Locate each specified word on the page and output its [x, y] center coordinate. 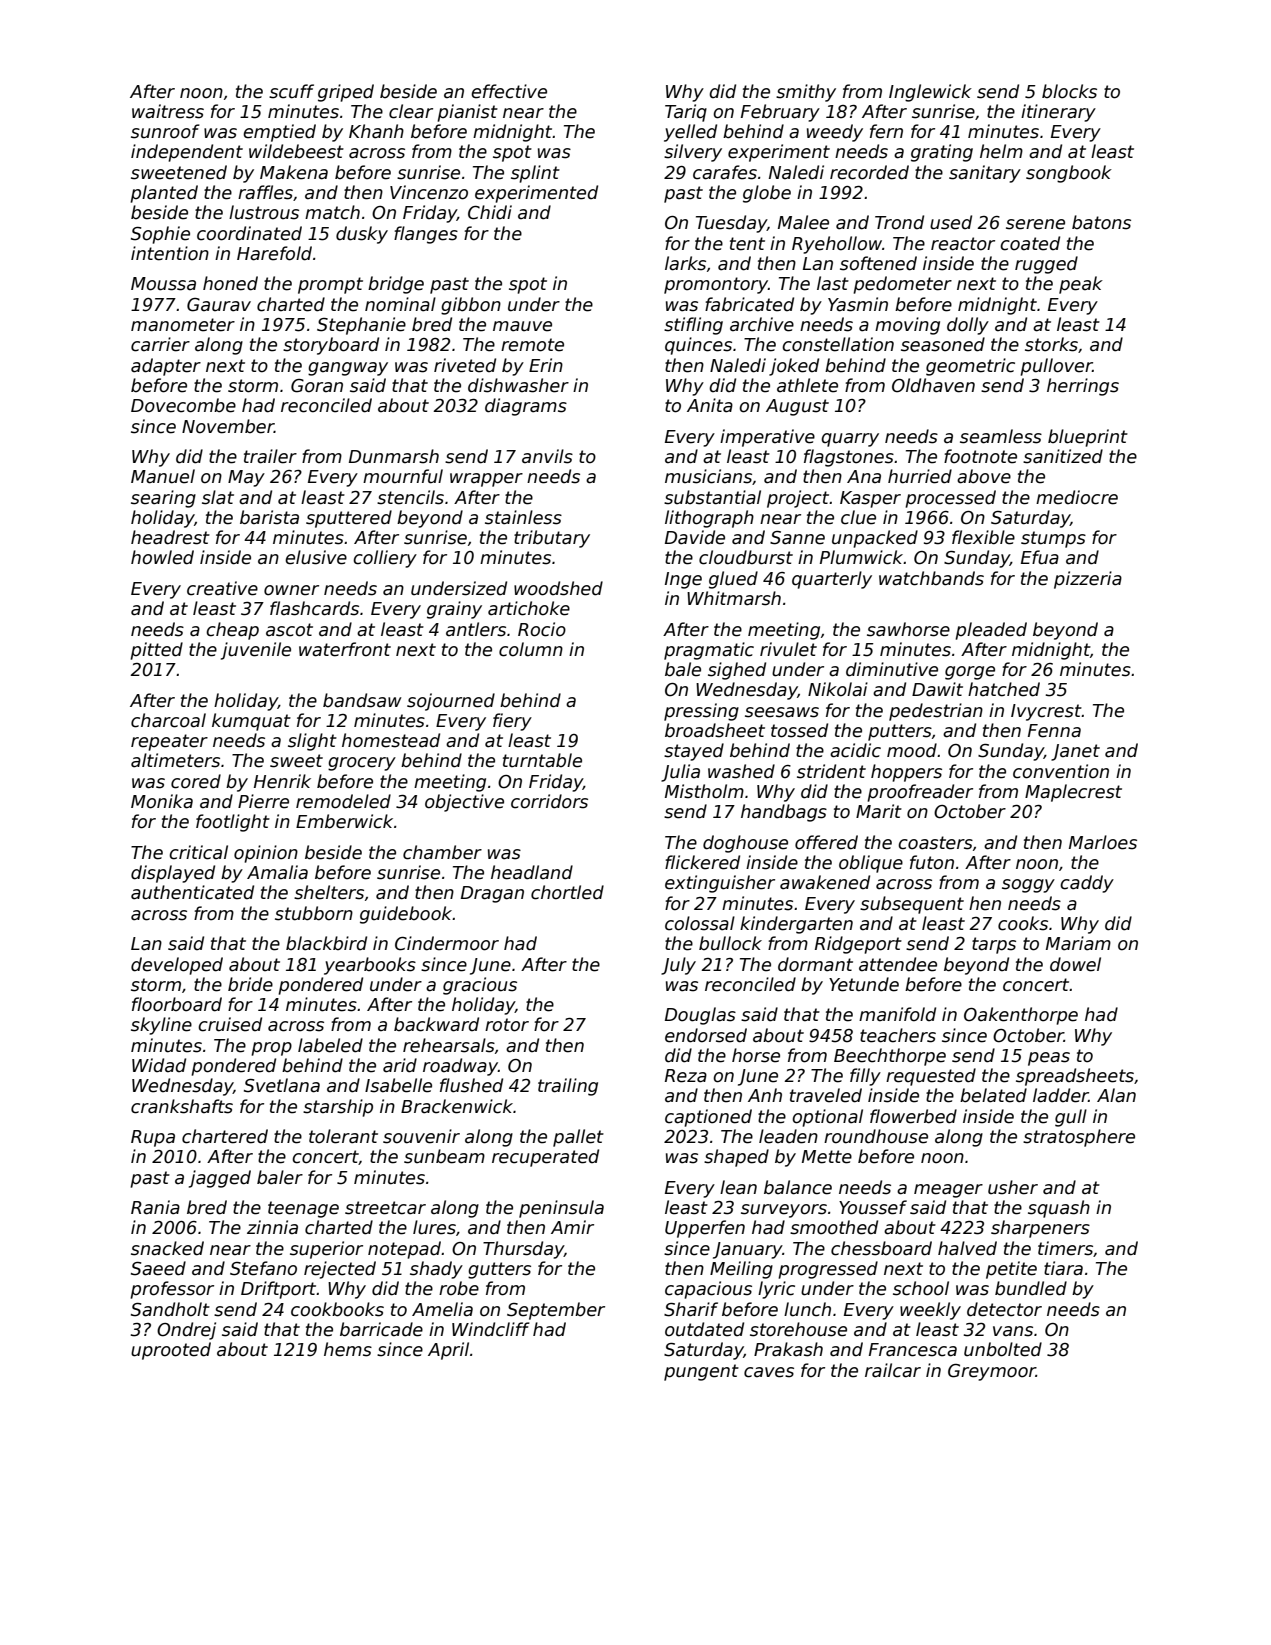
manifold [897, 1014]
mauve [522, 326]
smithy [806, 93]
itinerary [1058, 113]
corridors [549, 801]
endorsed [706, 1035]
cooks [1023, 923]
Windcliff [491, 1329]
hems [348, 1349]
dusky [362, 235]
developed [177, 966]
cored [196, 781]
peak [1081, 285]
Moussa [163, 284]
